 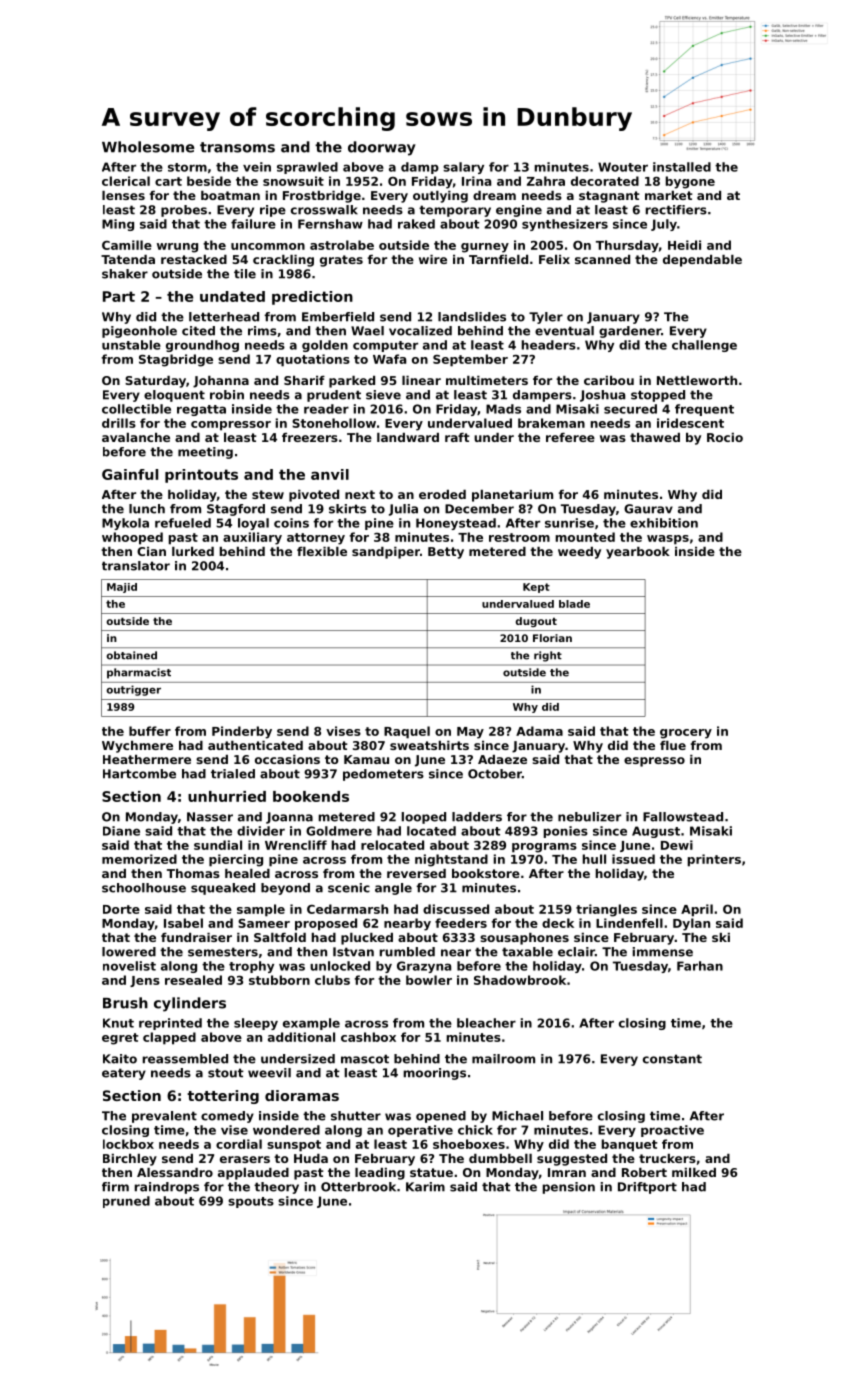 I want to click on dependable, so click(x=702, y=261).
